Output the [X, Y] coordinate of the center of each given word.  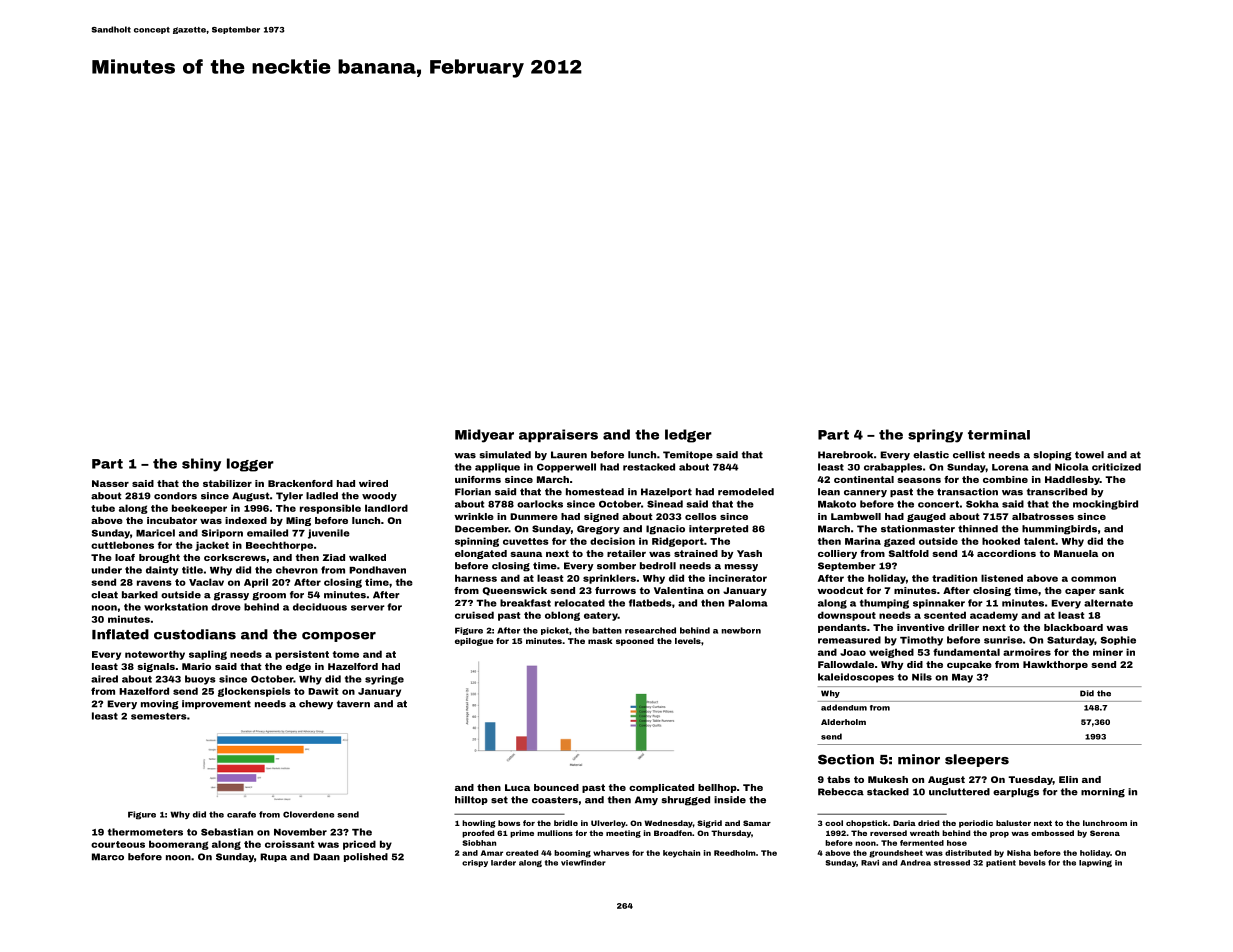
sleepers [977, 760]
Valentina [679, 590]
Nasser [110, 483]
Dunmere [534, 516]
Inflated [120, 634]
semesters [159, 716]
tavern [353, 704]
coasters [555, 800]
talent [1039, 541]
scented [945, 615]
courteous [118, 844]
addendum [844, 707]
